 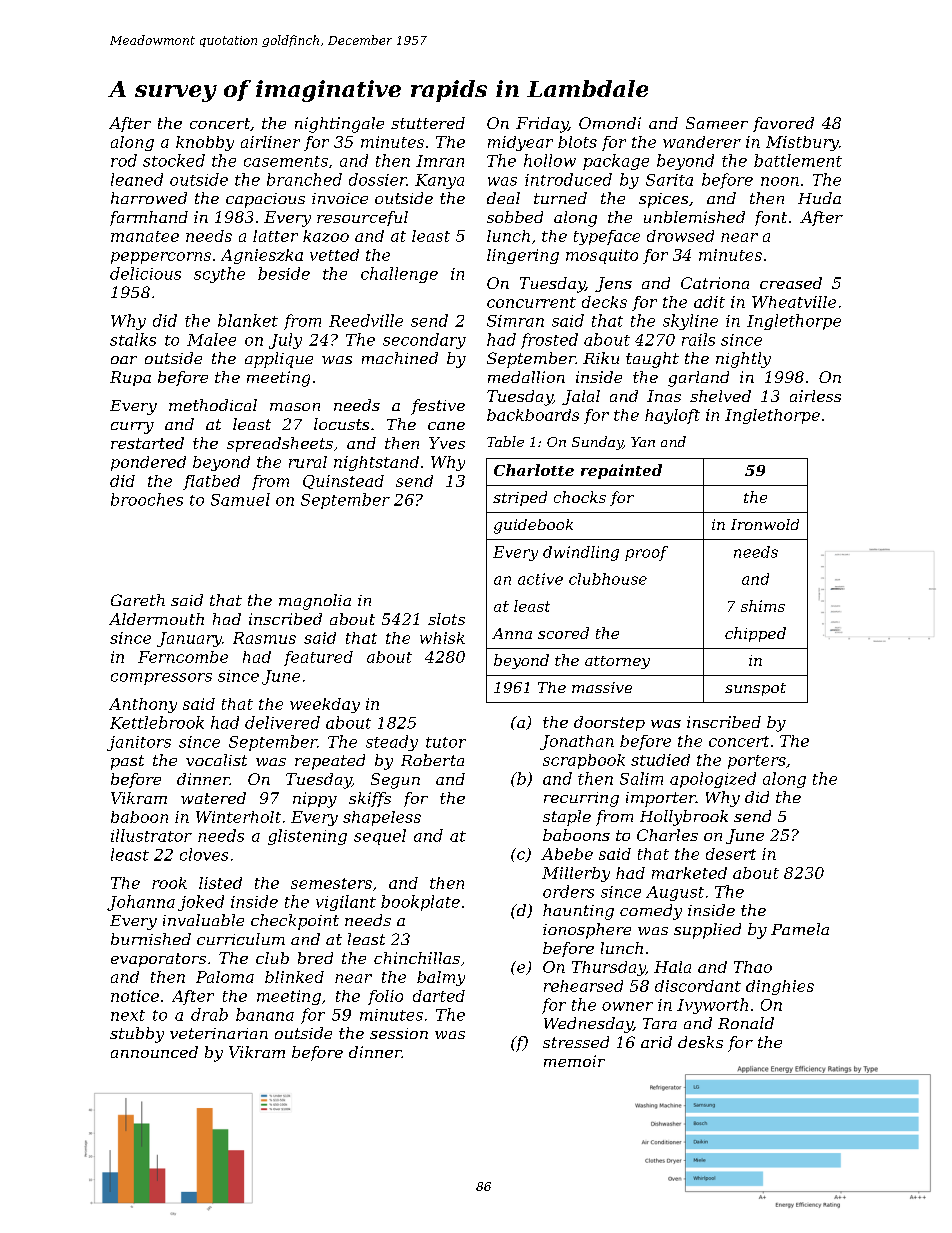 I want to click on creased, so click(x=791, y=283).
